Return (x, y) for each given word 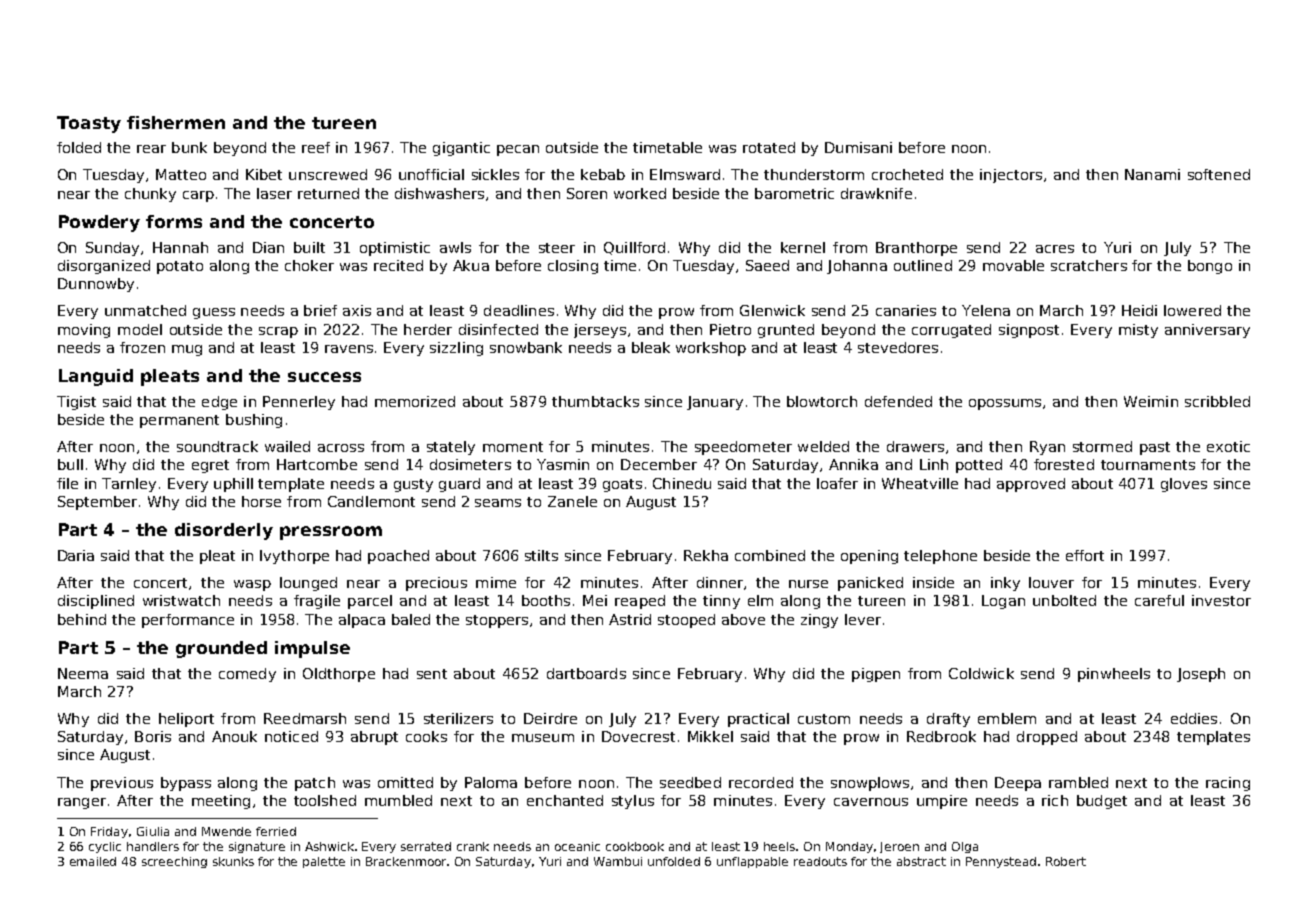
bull (70, 464)
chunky (150, 195)
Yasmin (563, 464)
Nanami (1152, 174)
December (659, 464)
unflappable (752, 862)
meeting (221, 802)
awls (455, 247)
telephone (940, 557)
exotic (1228, 446)
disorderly (224, 531)
